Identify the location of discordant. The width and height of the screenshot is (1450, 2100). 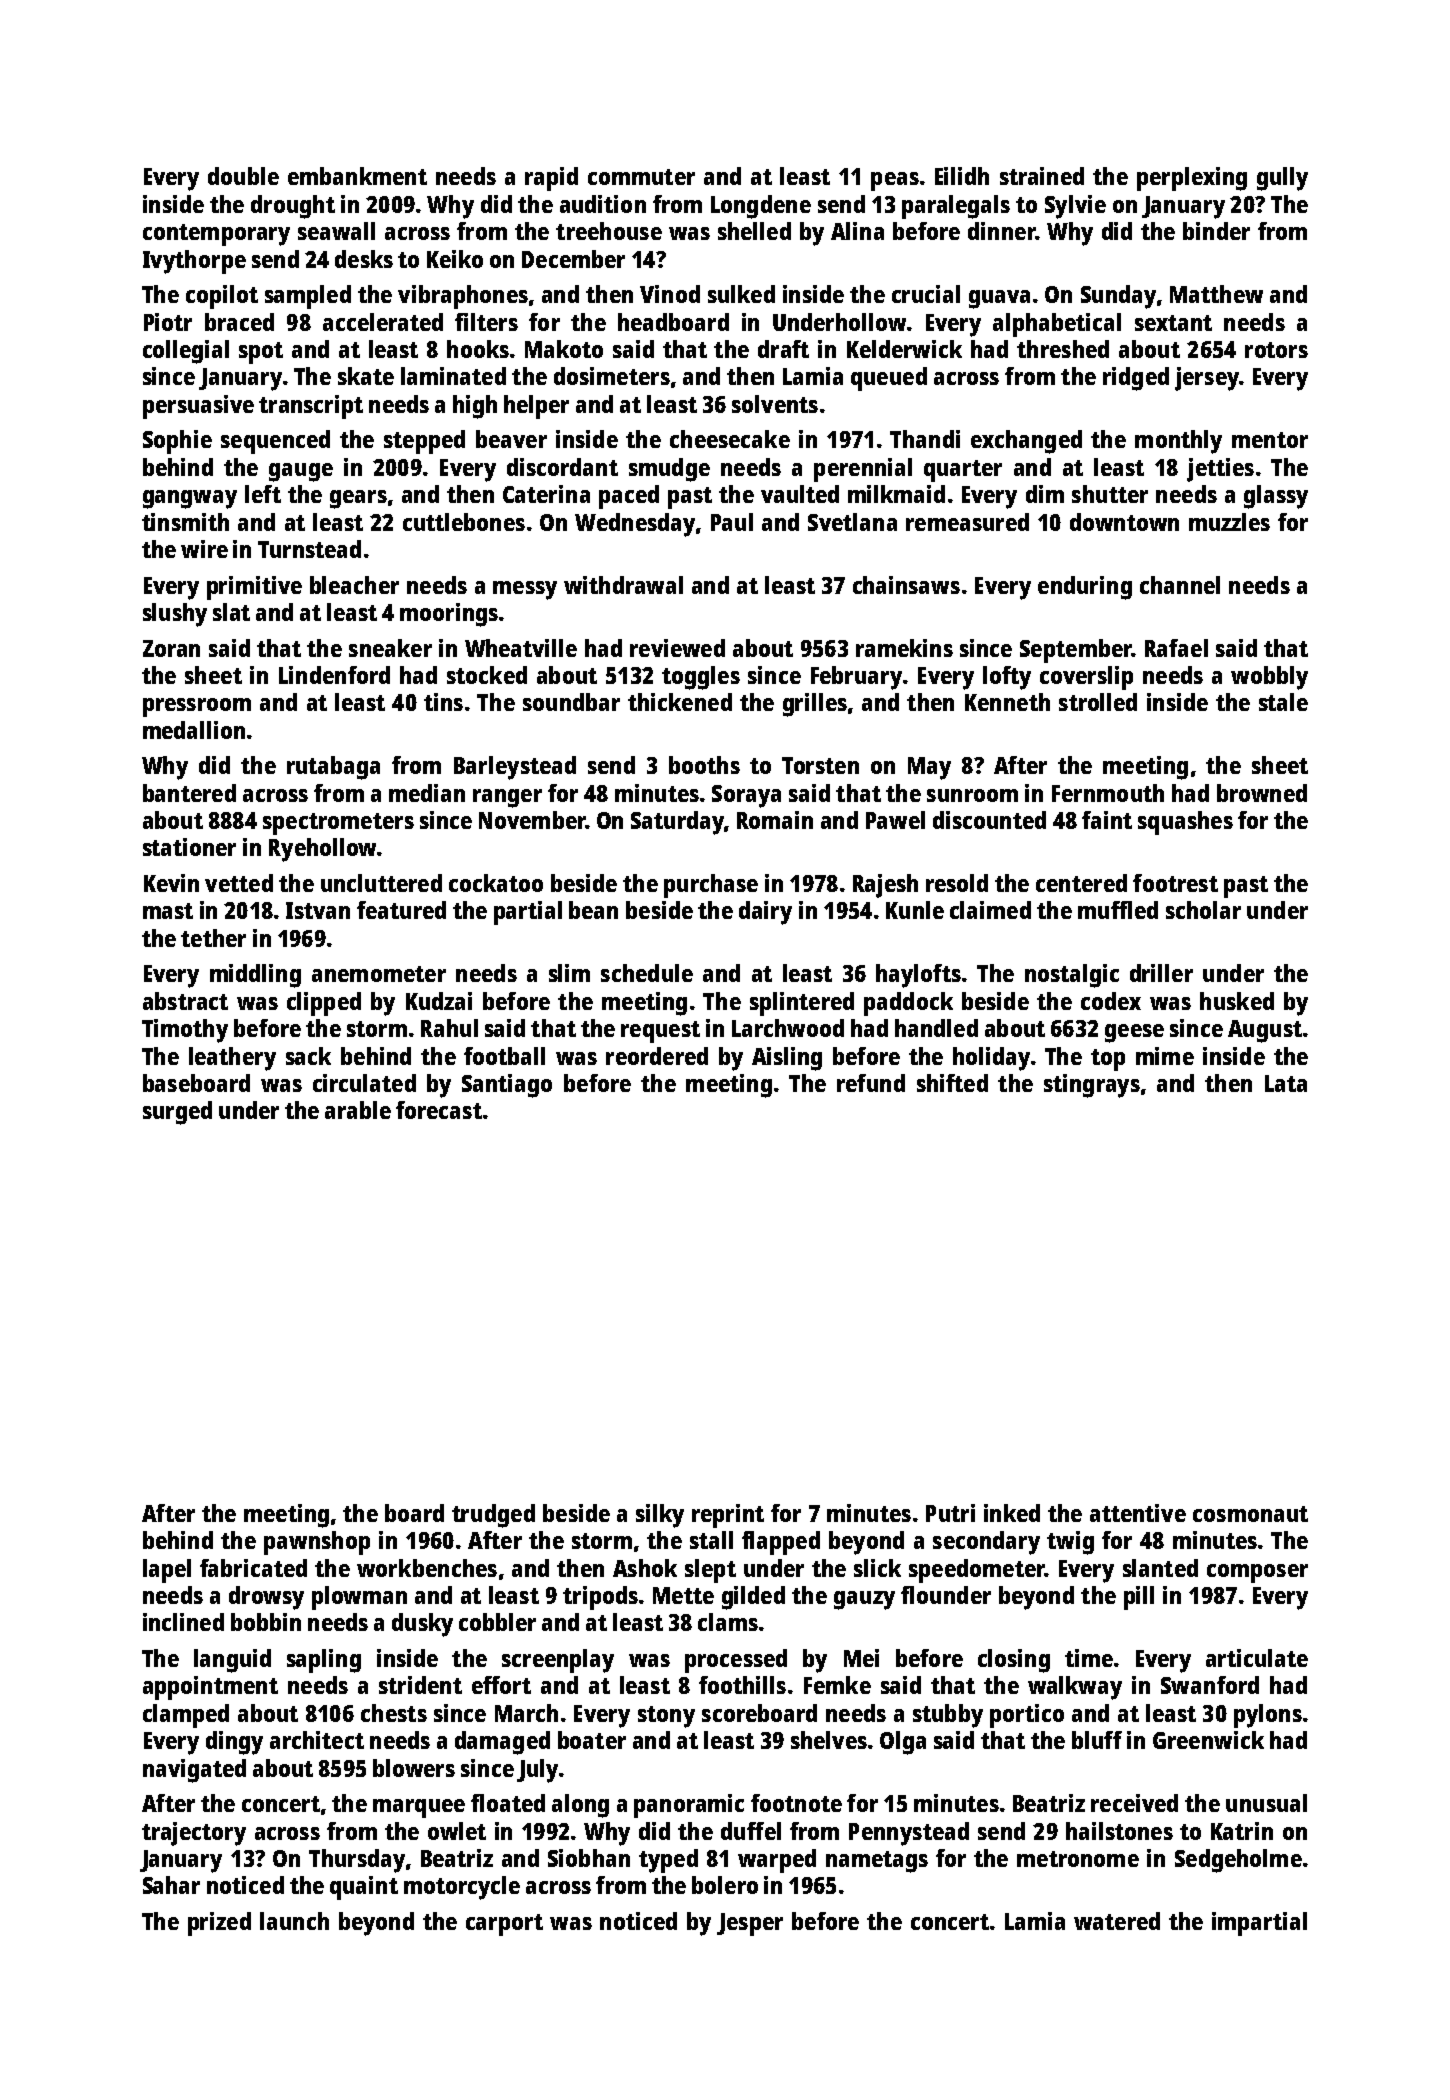
(562, 467).
